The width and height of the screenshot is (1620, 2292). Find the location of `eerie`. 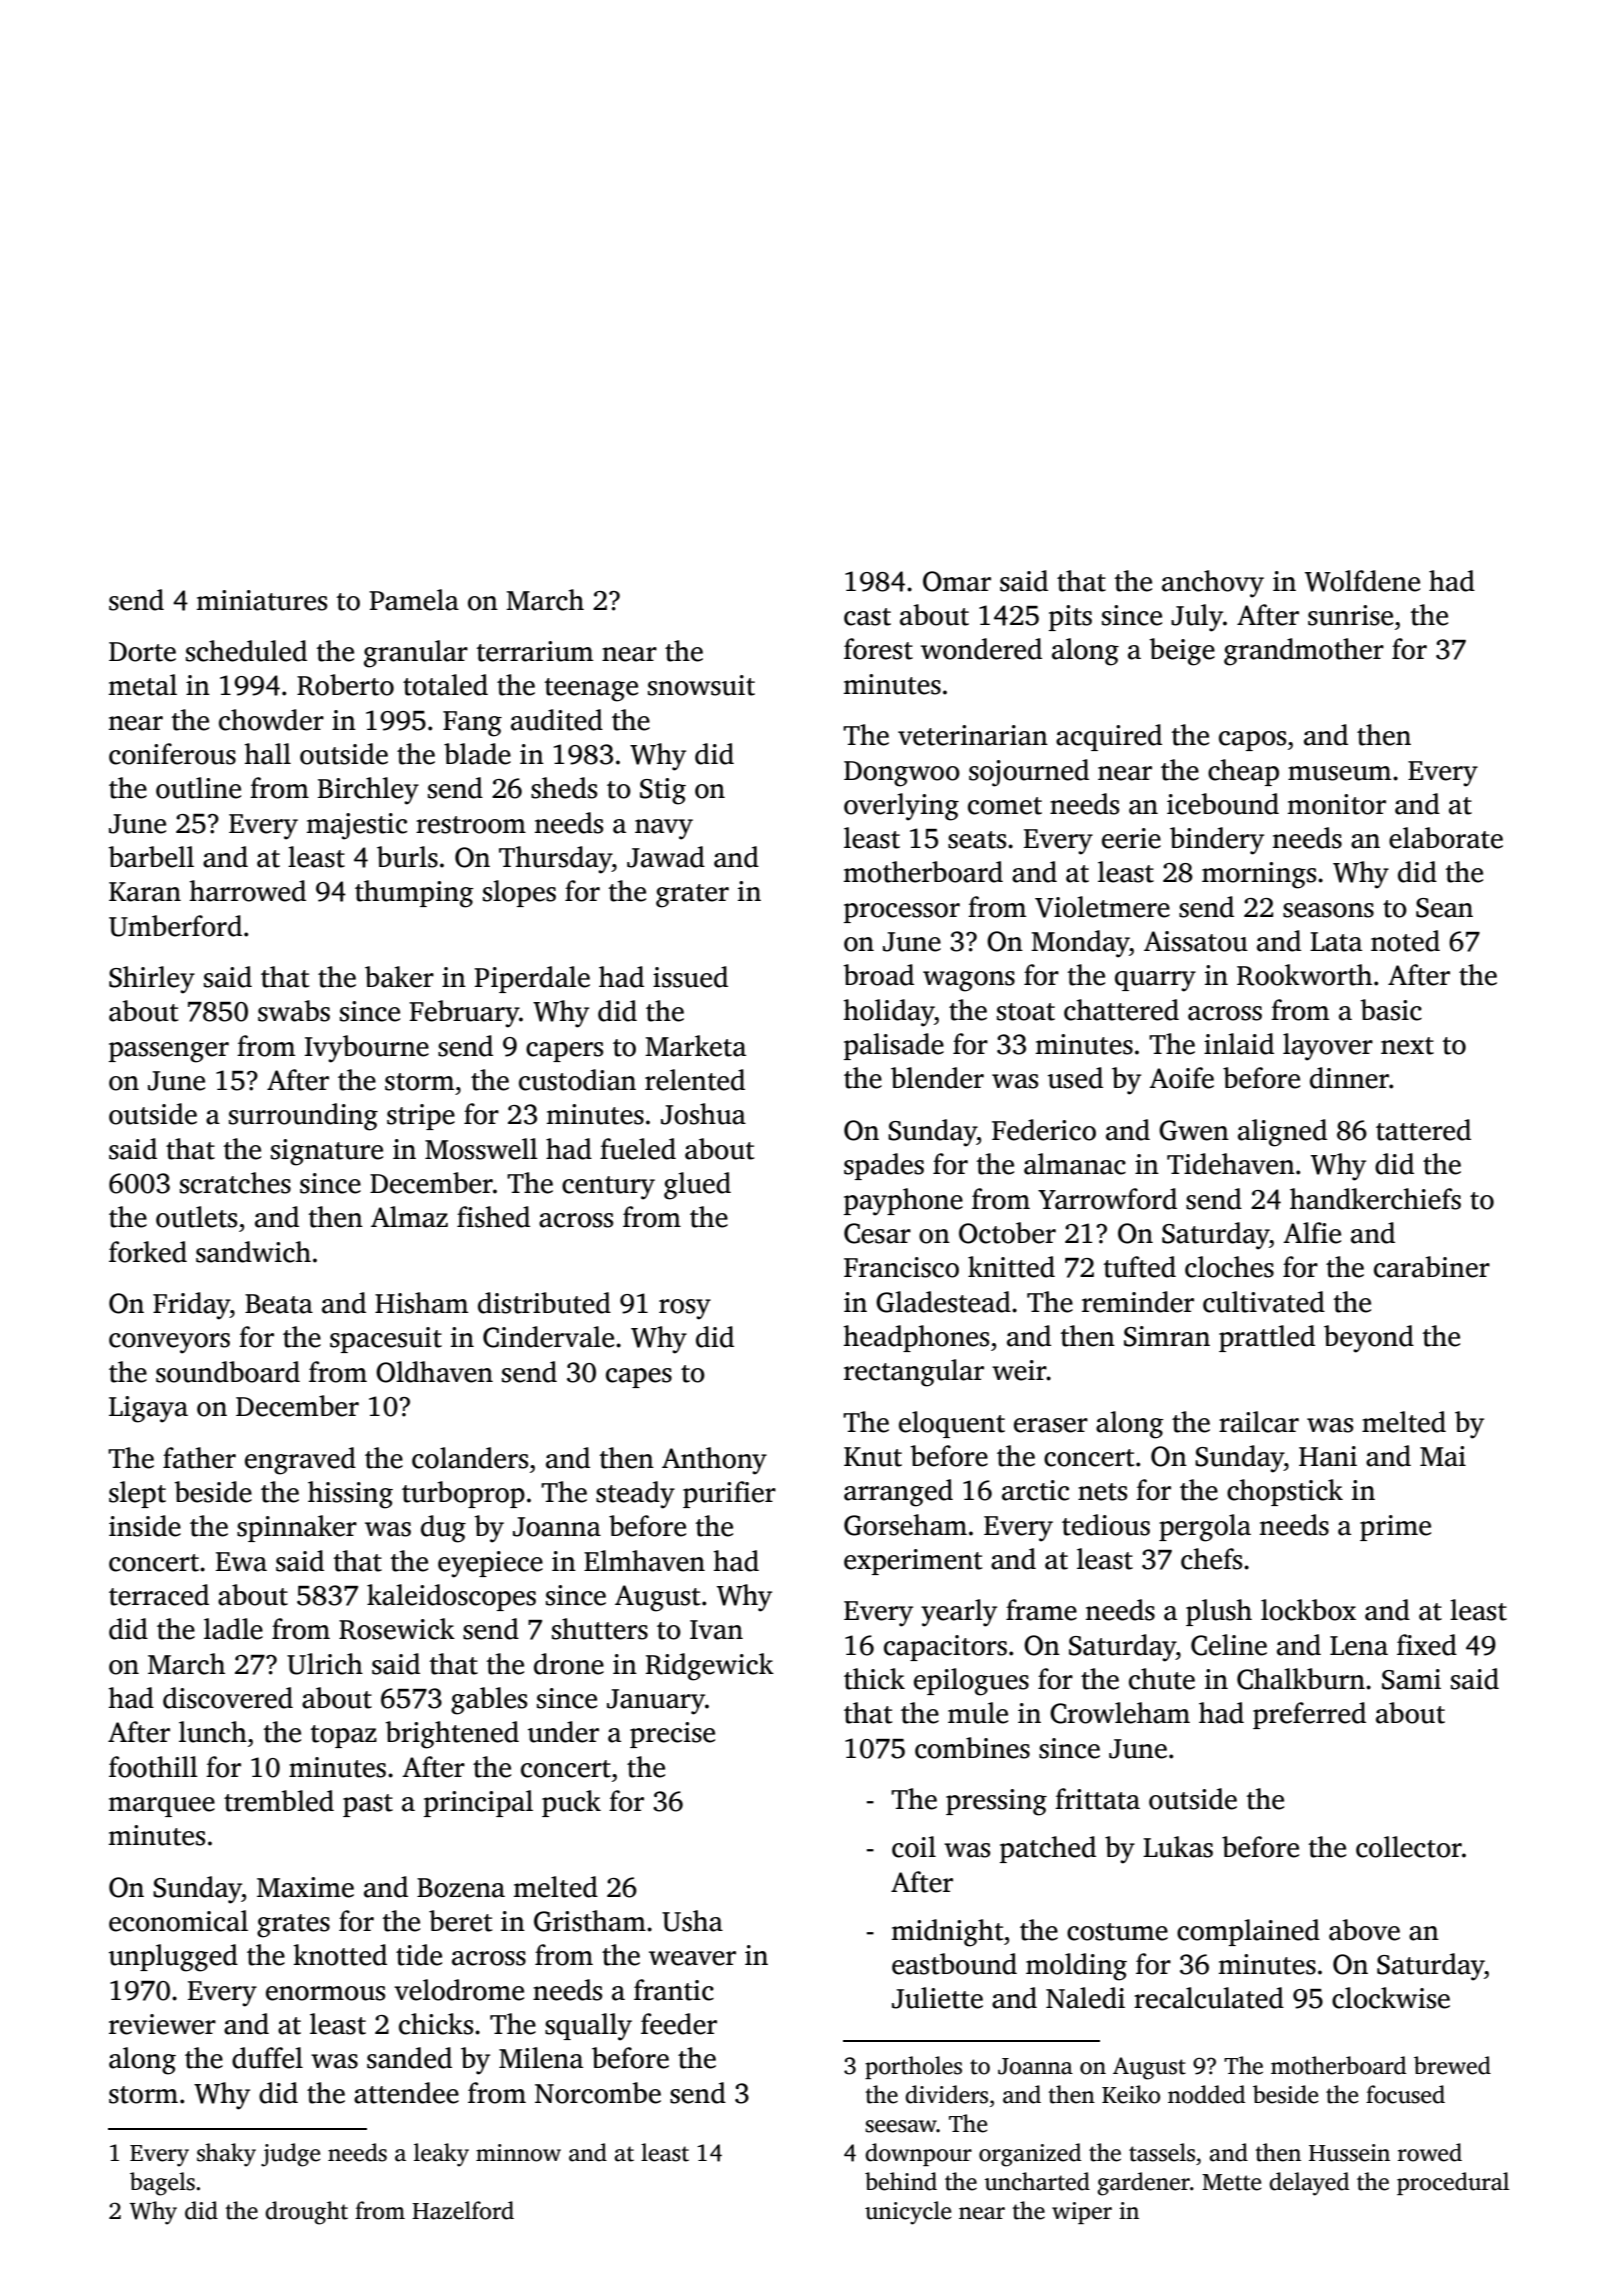

eerie is located at coordinates (1131, 838).
